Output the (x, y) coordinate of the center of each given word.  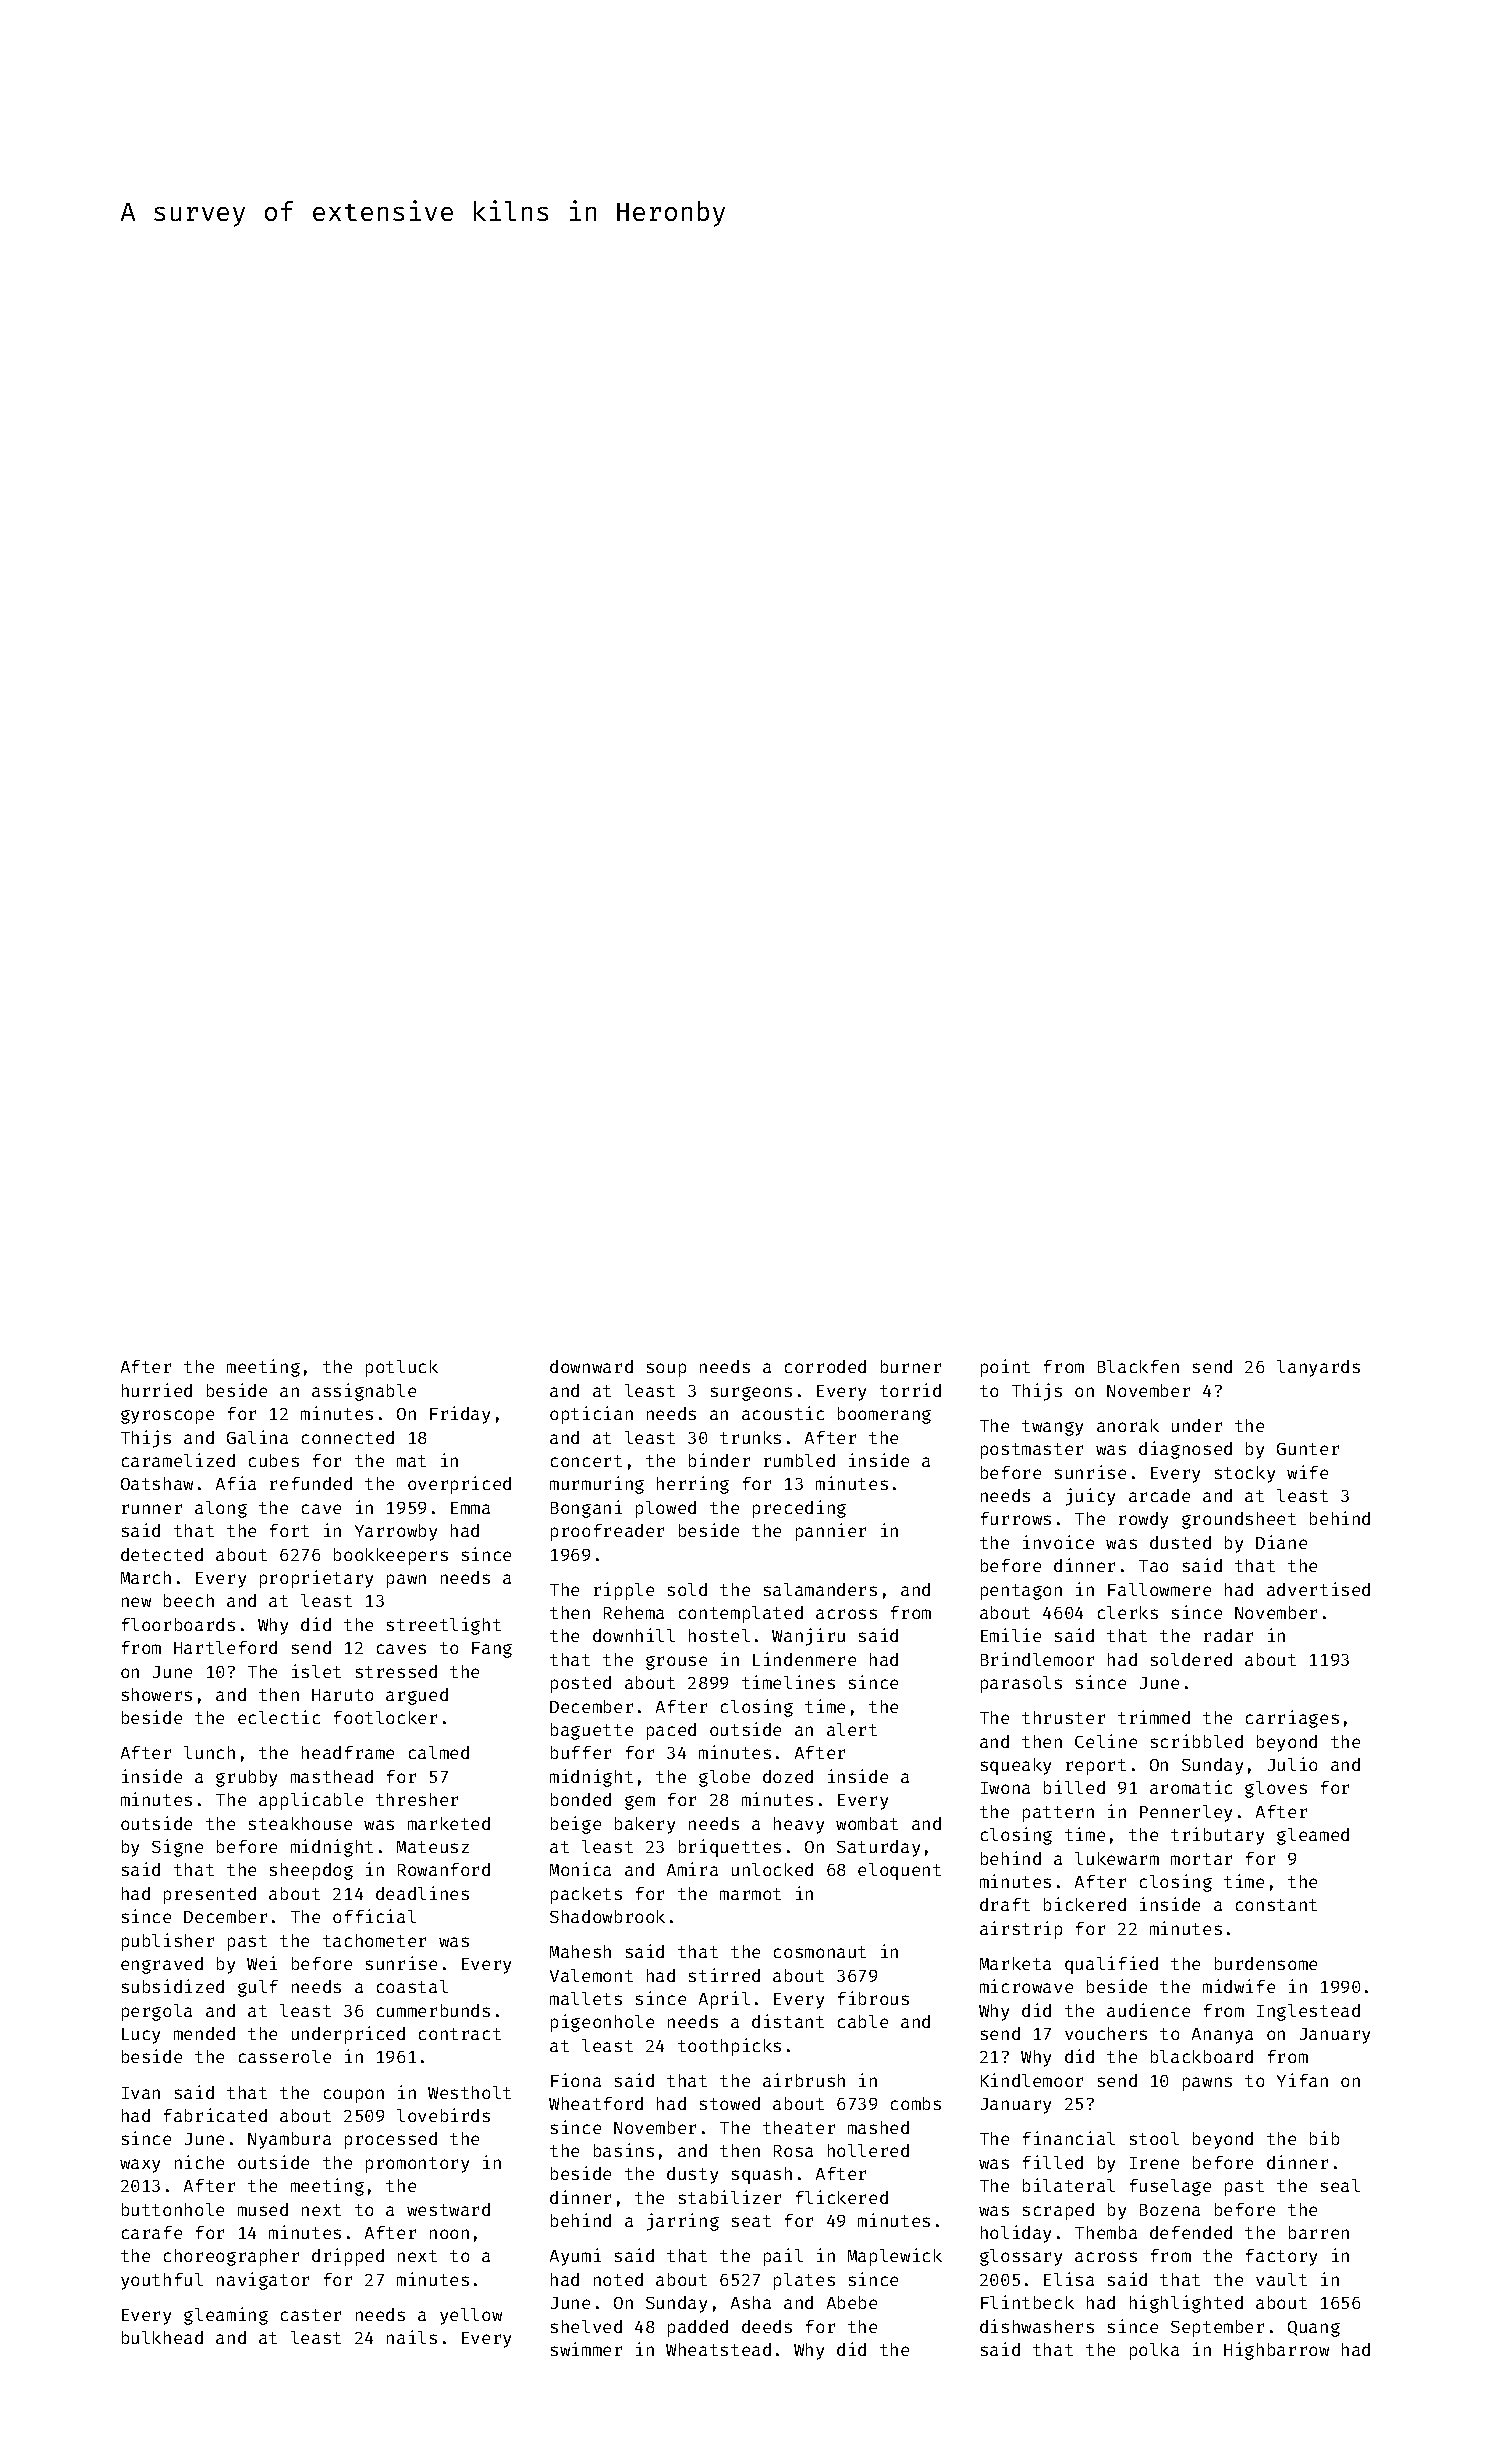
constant (1276, 1905)
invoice (1058, 1542)
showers (157, 1694)
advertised (1318, 1589)
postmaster (1032, 1451)
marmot (750, 1894)
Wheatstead (718, 2349)
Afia (236, 1483)
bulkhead (162, 2337)
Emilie (1011, 1635)
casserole (285, 2056)
